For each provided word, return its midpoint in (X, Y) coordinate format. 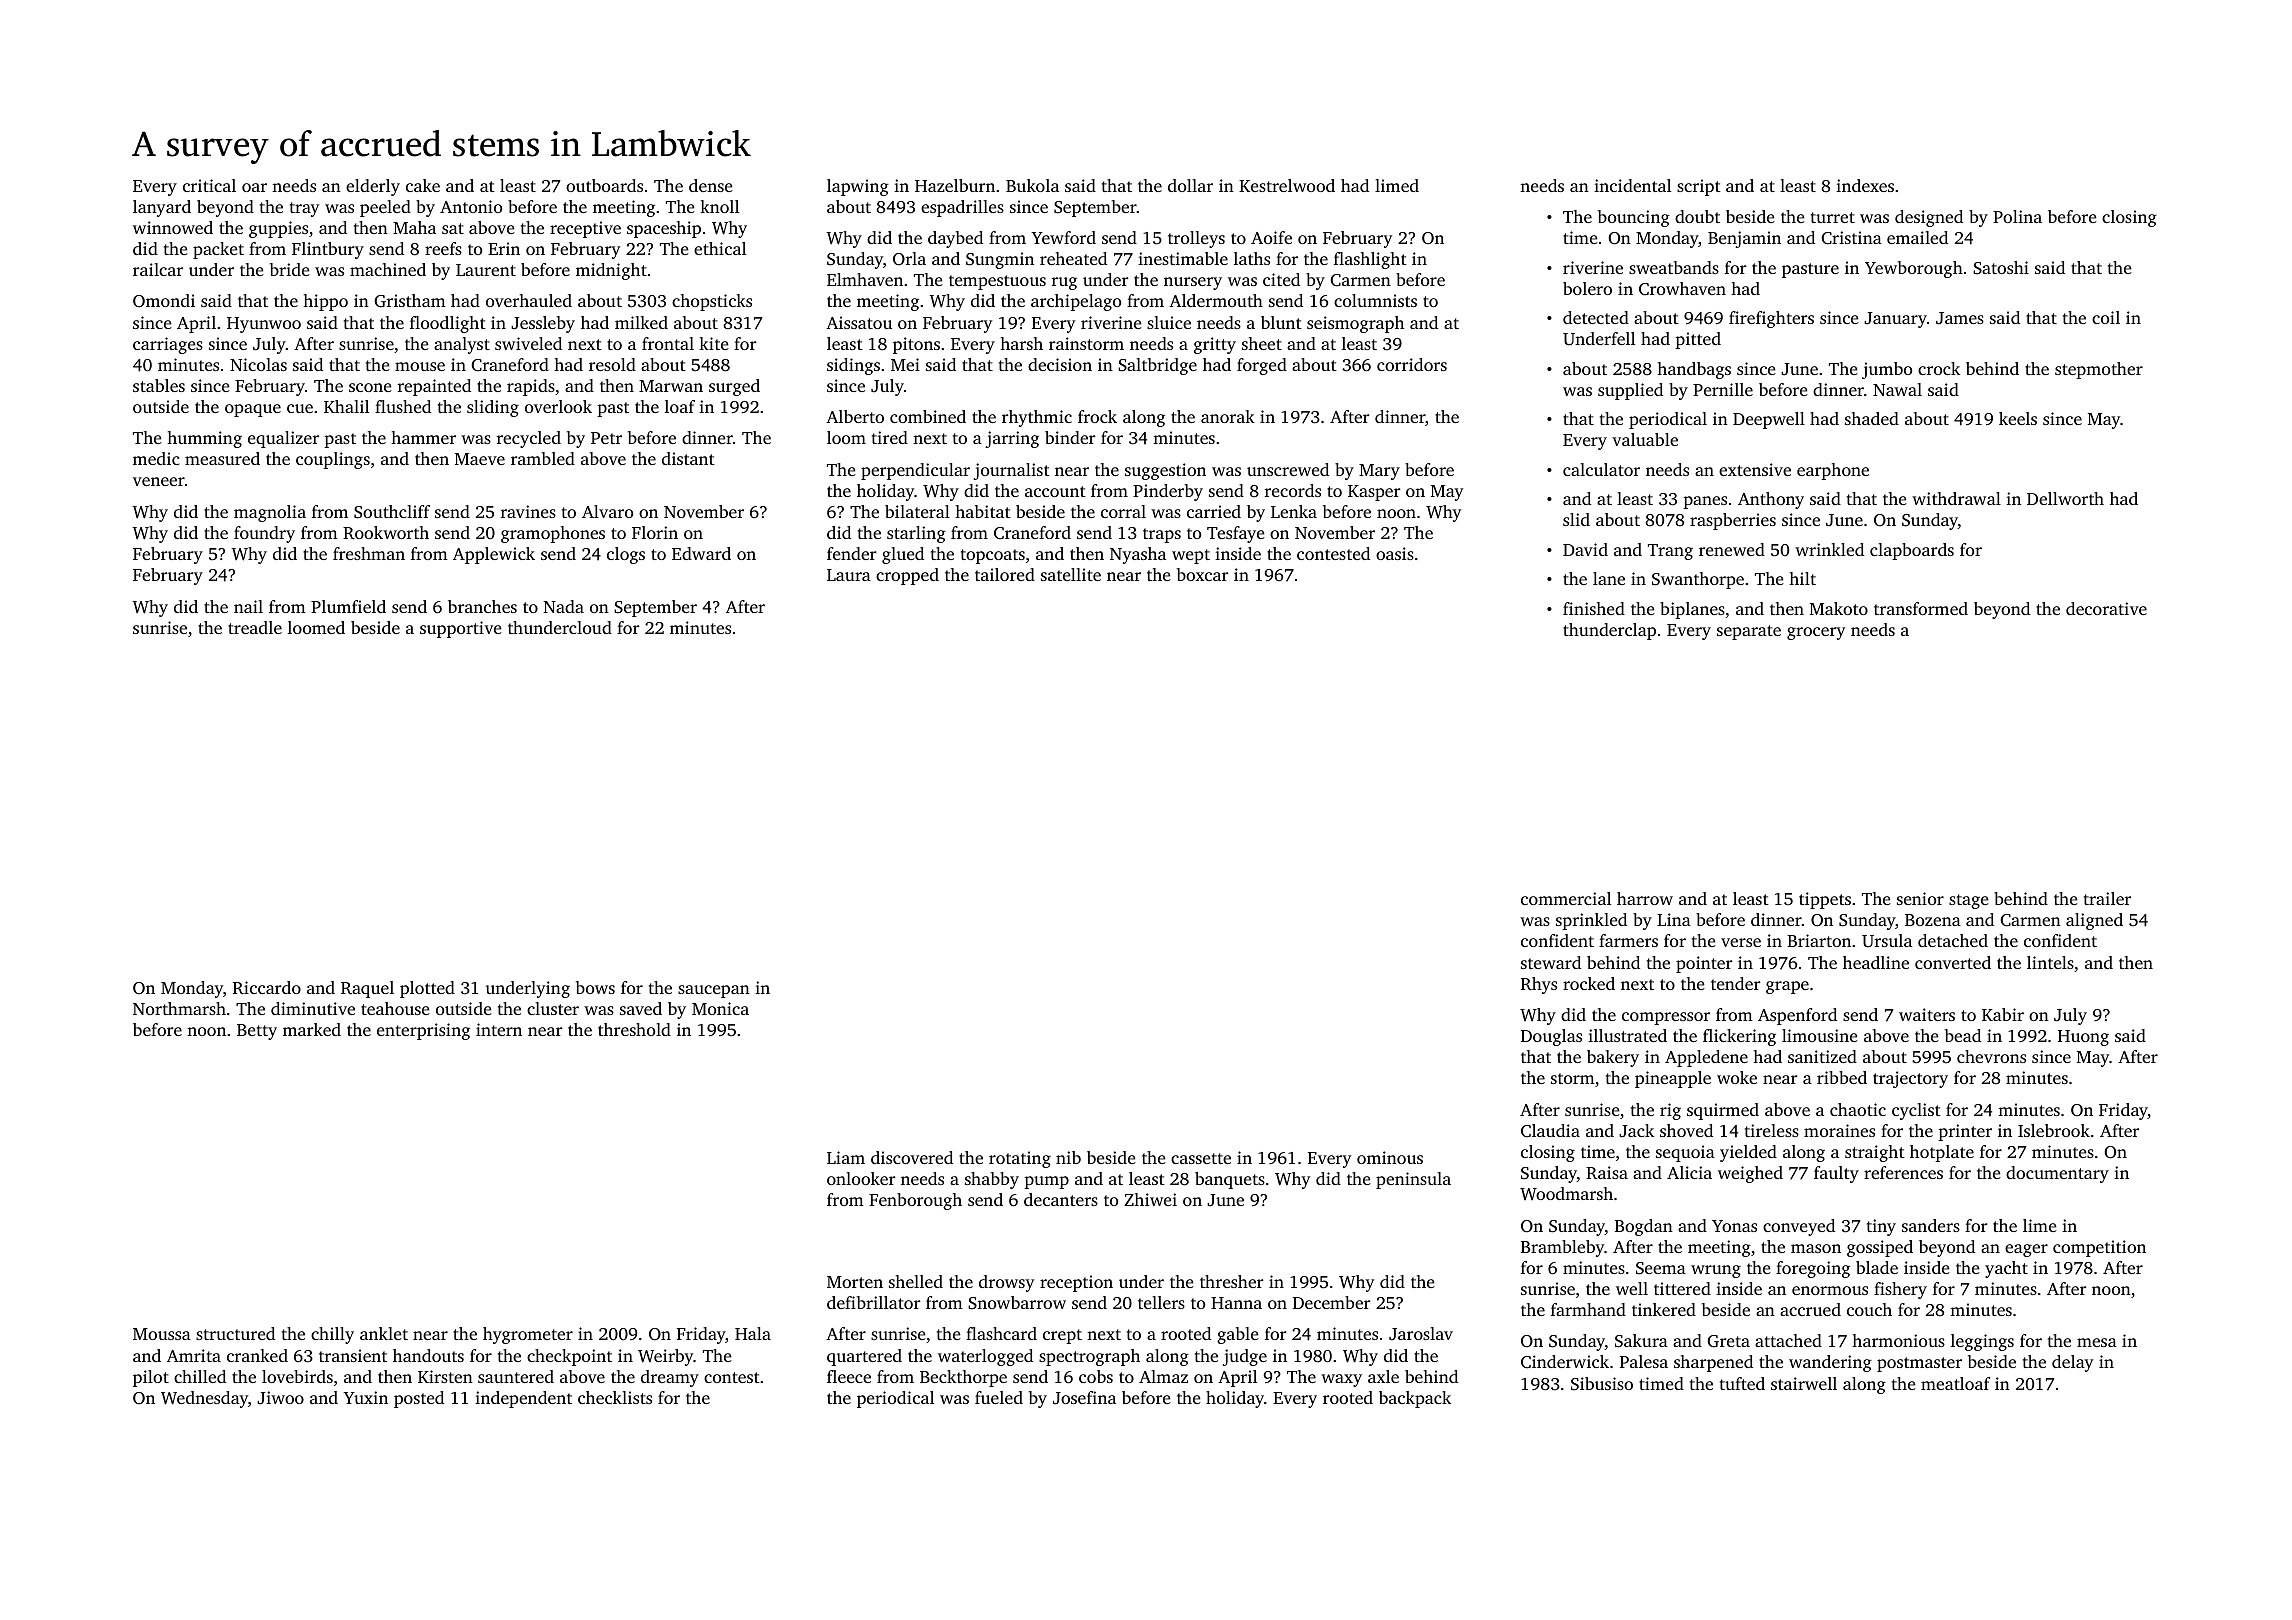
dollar (1190, 185)
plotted (427, 989)
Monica (720, 1008)
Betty (257, 1032)
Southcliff (392, 512)
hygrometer (528, 1335)
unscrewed (1288, 469)
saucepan (714, 991)
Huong (2083, 1038)
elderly (373, 187)
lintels (2050, 962)
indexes (1865, 185)
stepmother (2099, 370)
